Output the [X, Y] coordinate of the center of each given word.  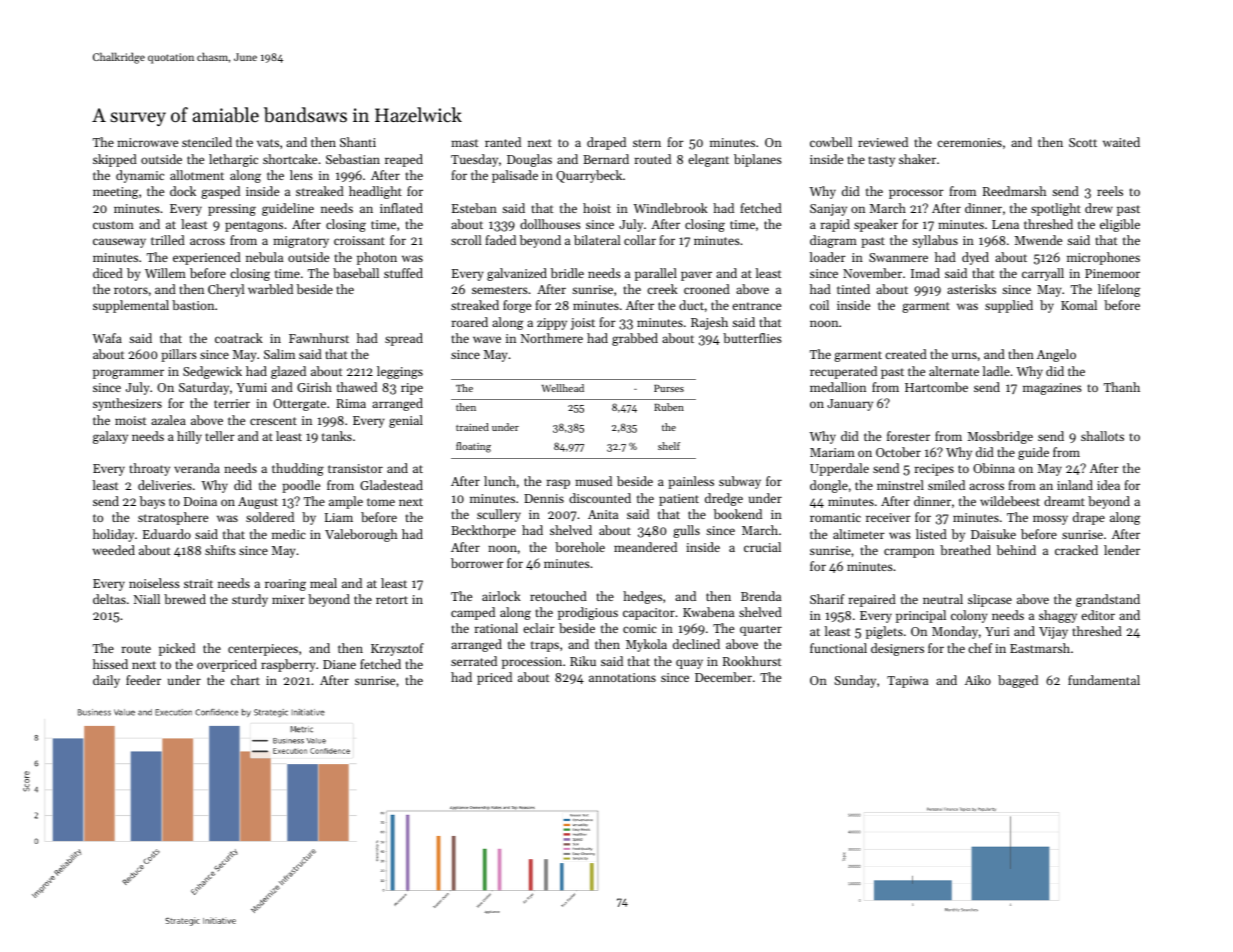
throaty [149, 469]
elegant [708, 160]
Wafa [107, 338]
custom [113, 225]
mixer [288, 599]
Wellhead [563, 388]
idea [1108, 485]
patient [679, 500]
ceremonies [969, 142]
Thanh [1122, 387]
